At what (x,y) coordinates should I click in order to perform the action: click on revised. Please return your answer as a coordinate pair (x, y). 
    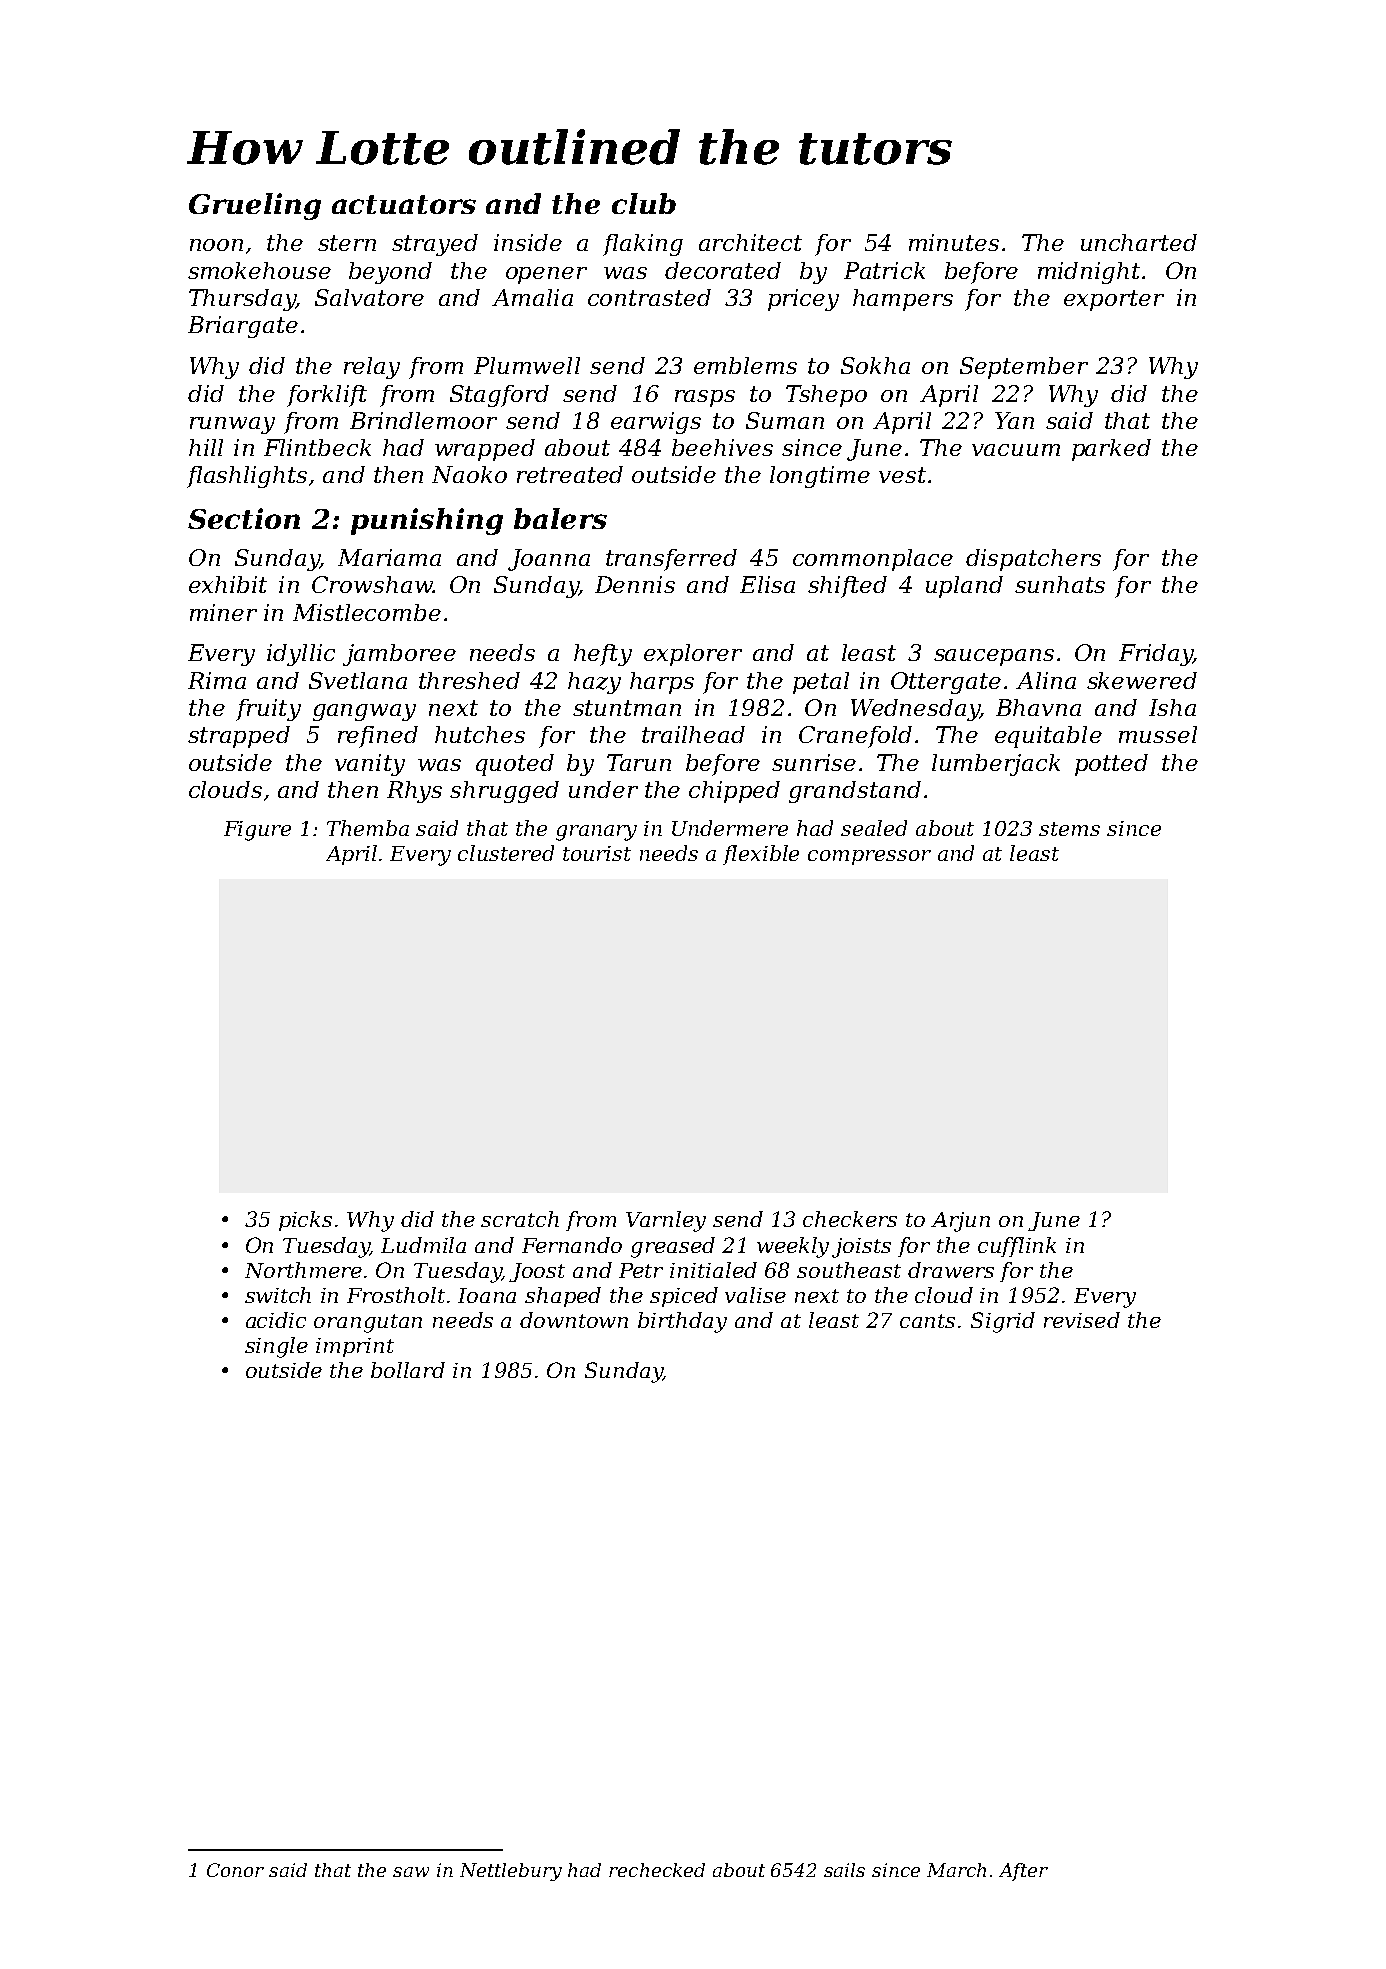
    Looking at the image, I should click on (1082, 1320).
